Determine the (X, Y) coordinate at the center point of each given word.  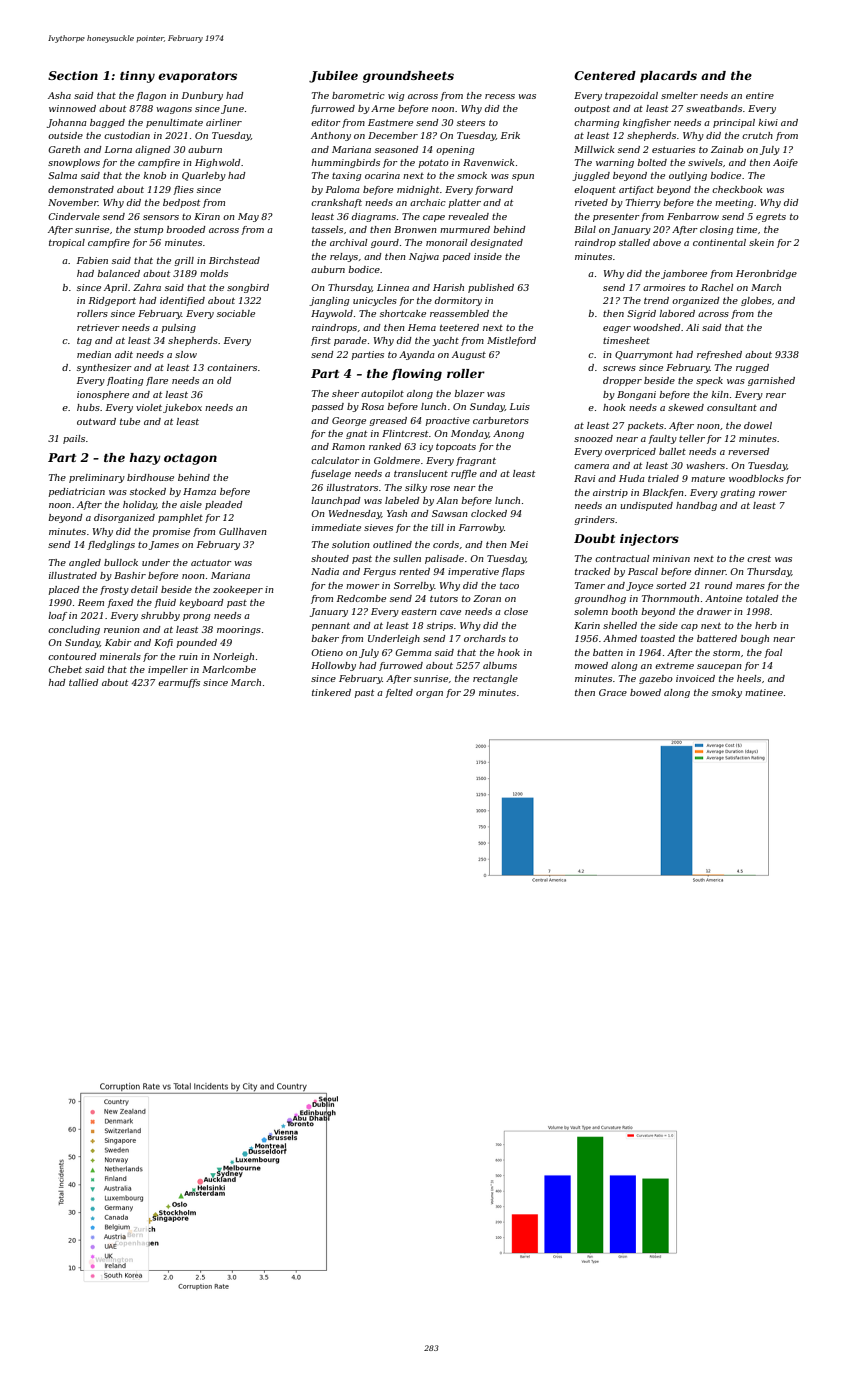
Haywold (332, 314)
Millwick (594, 149)
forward (494, 190)
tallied (84, 682)
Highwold (218, 163)
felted (399, 693)
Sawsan (450, 513)
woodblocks (756, 478)
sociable (236, 313)
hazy (145, 459)
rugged (752, 368)
